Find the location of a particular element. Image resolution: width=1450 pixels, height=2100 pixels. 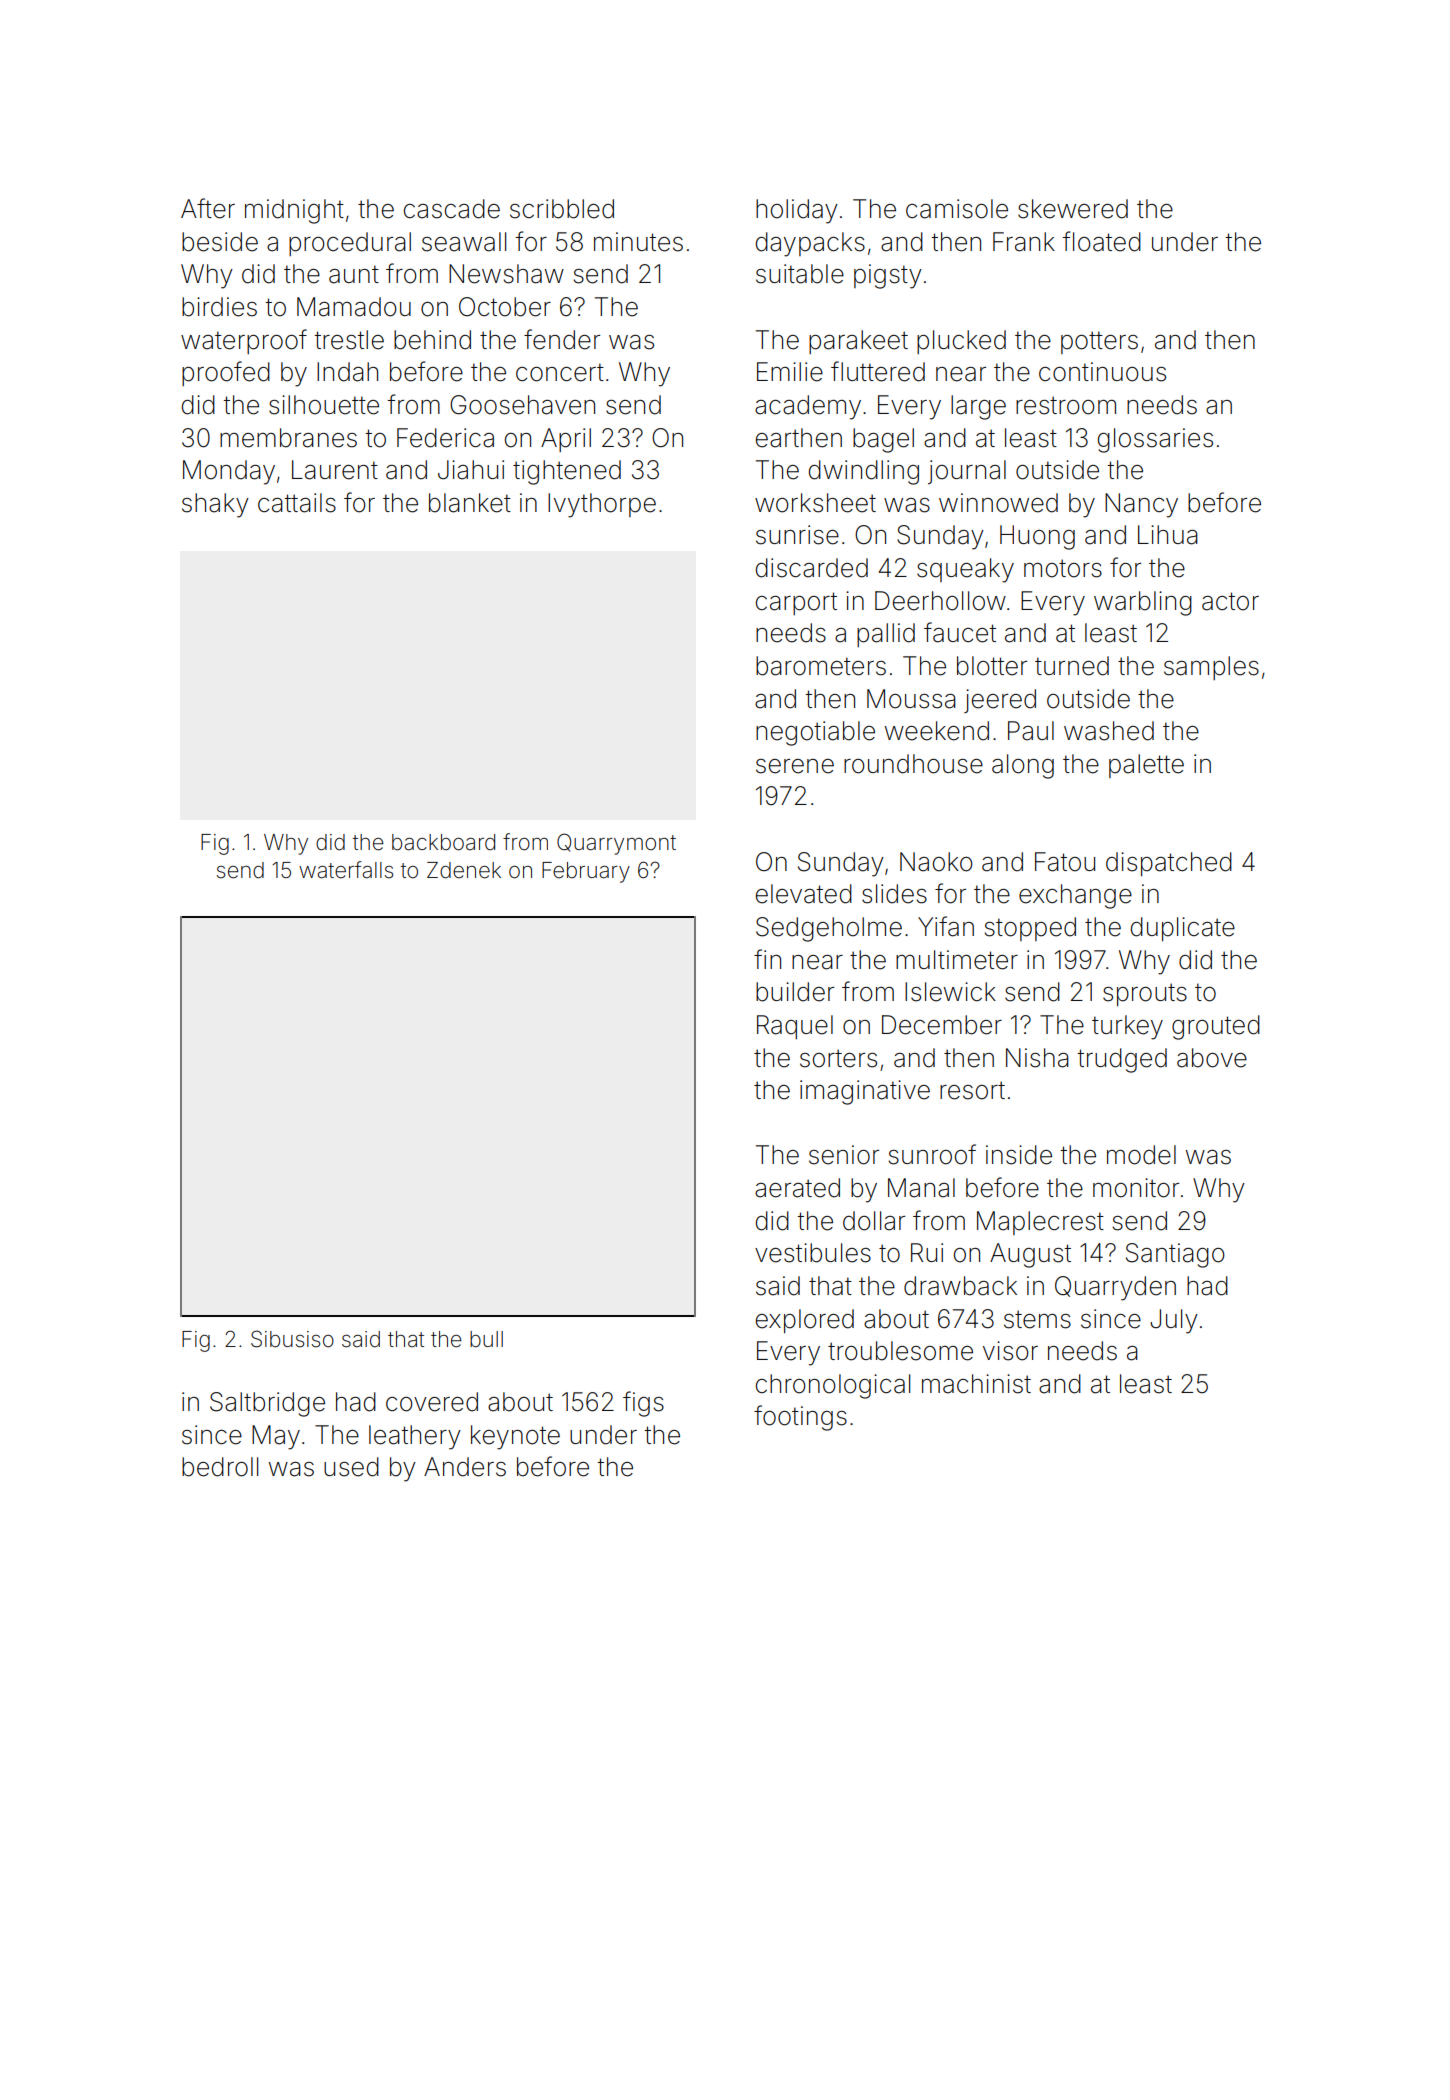

figs is located at coordinates (643, 1404).
